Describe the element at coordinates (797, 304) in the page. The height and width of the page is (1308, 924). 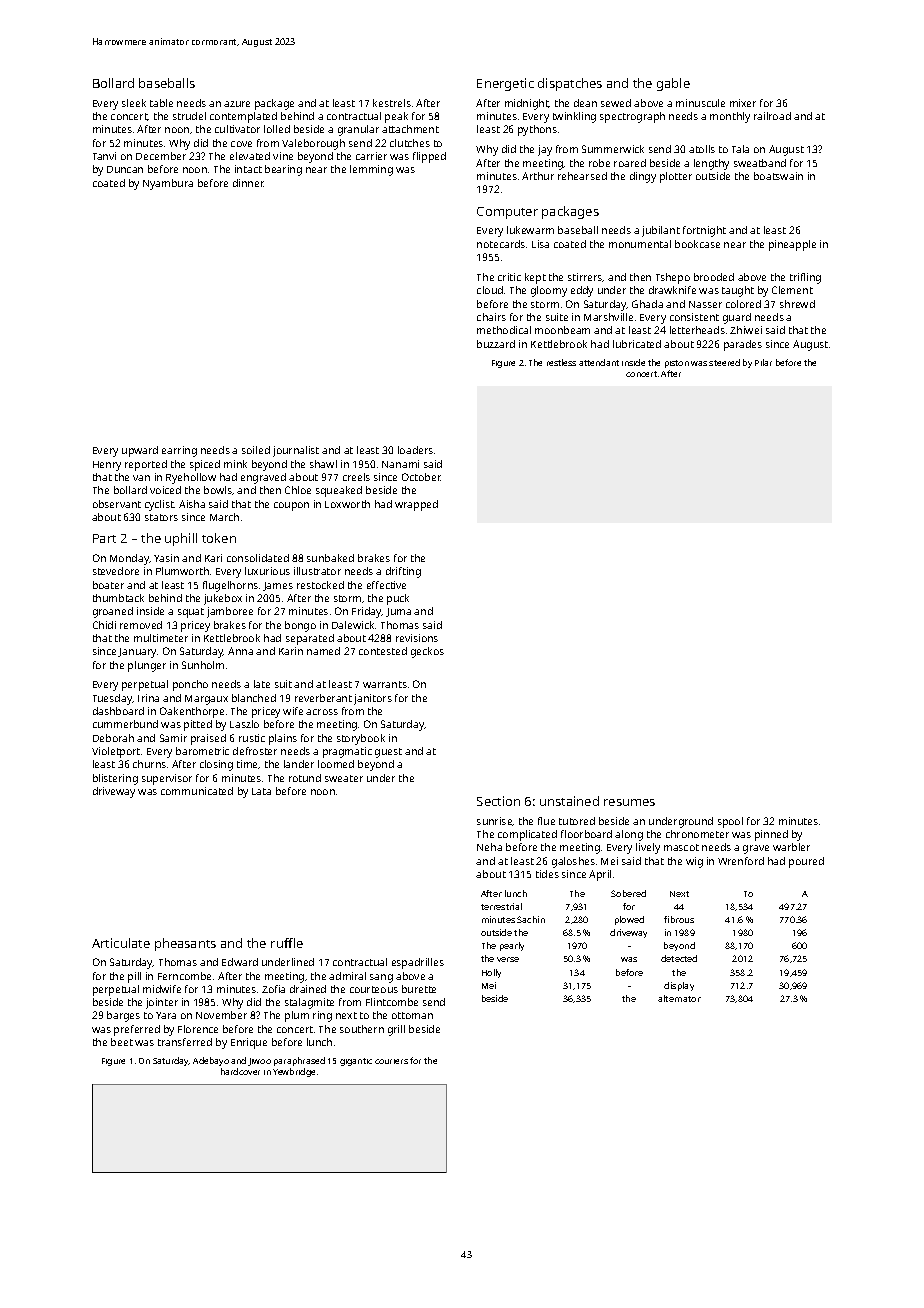
I see `shrewd` at that location.
